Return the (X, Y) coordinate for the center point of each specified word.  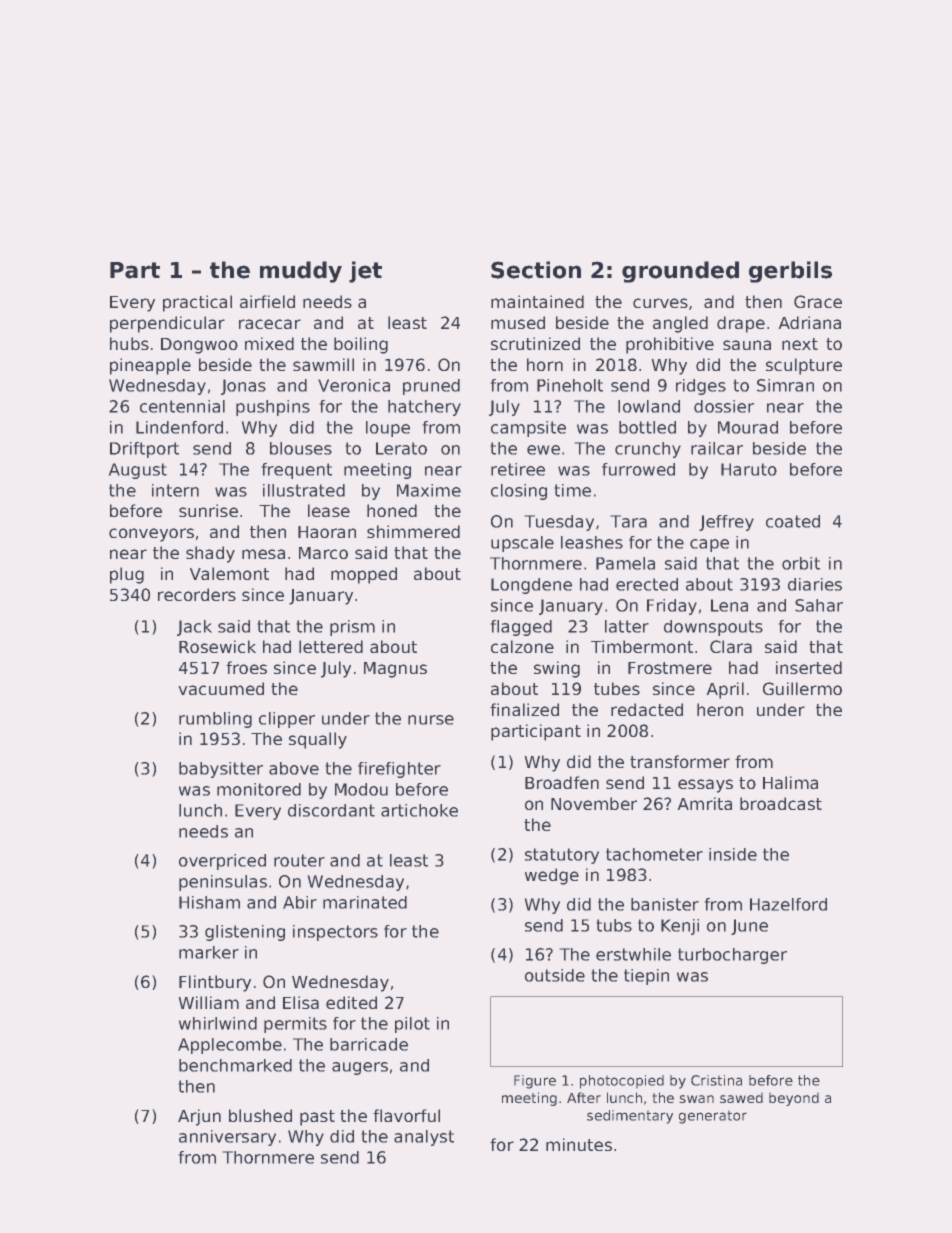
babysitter (221, 770)
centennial (182, 406)
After (584, 1097)
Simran (785, 385)
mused (518, 322)
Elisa (301, 1002)
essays (705, 786)
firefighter (399, 770)
